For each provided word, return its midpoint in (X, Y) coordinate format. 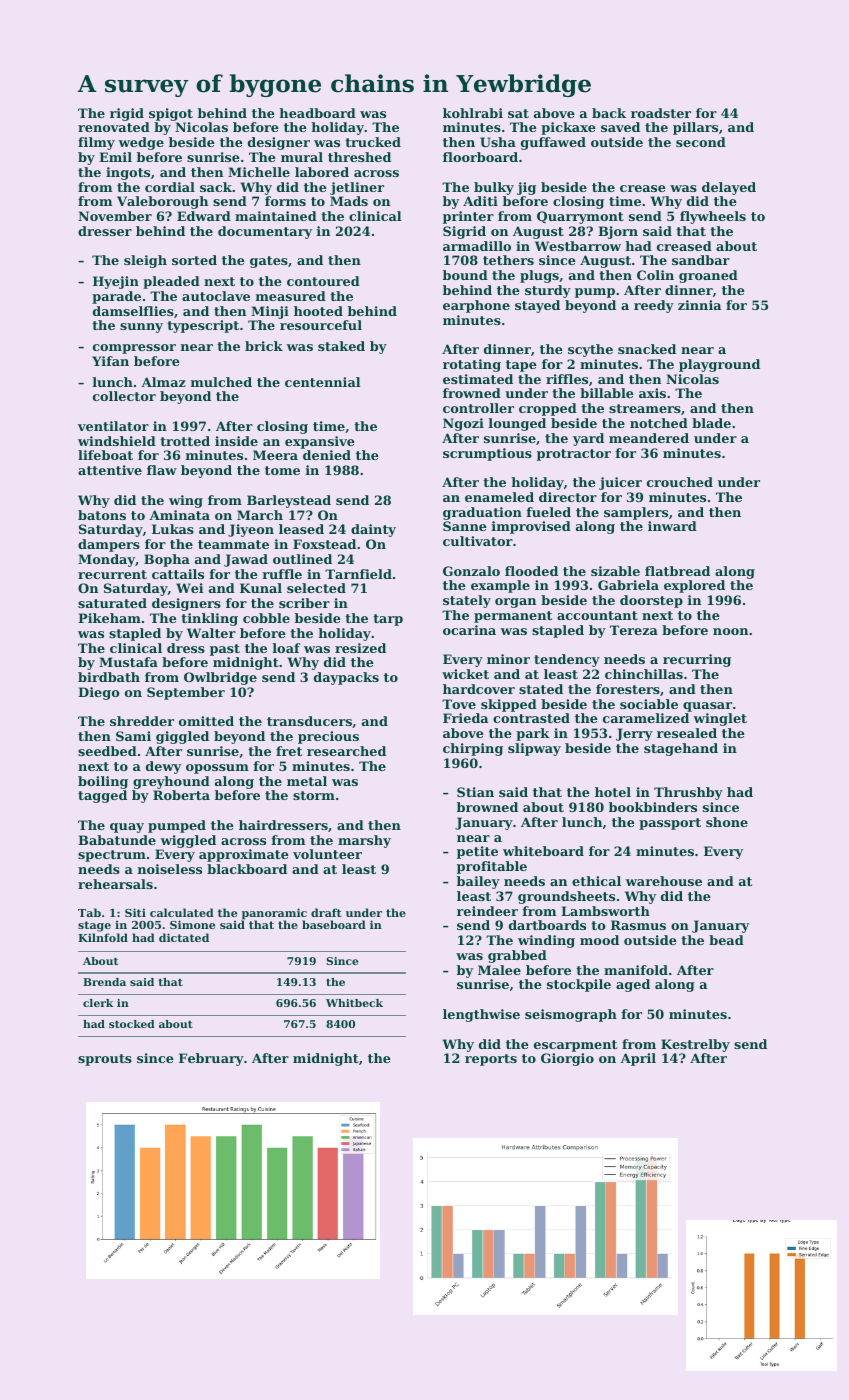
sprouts (105, 1060)
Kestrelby (695, 1045)
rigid (127, 114)
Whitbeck (354, 1003)
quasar (707, 707)
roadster (661, 113)
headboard (317, 113)
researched (346, 751)
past (225, 650)
